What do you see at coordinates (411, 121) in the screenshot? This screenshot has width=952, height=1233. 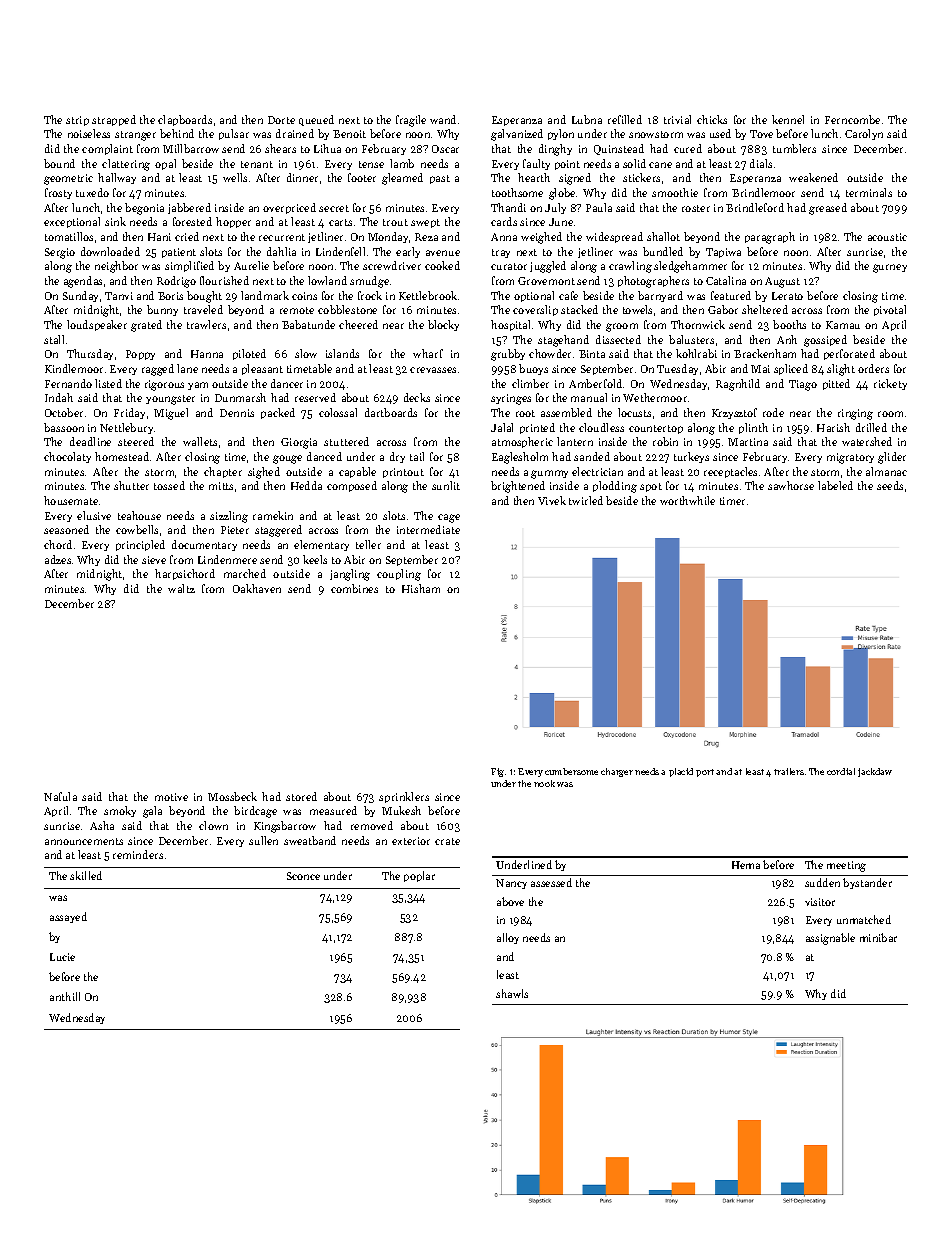 I see `fragile` at bounding box center [411, 121].
